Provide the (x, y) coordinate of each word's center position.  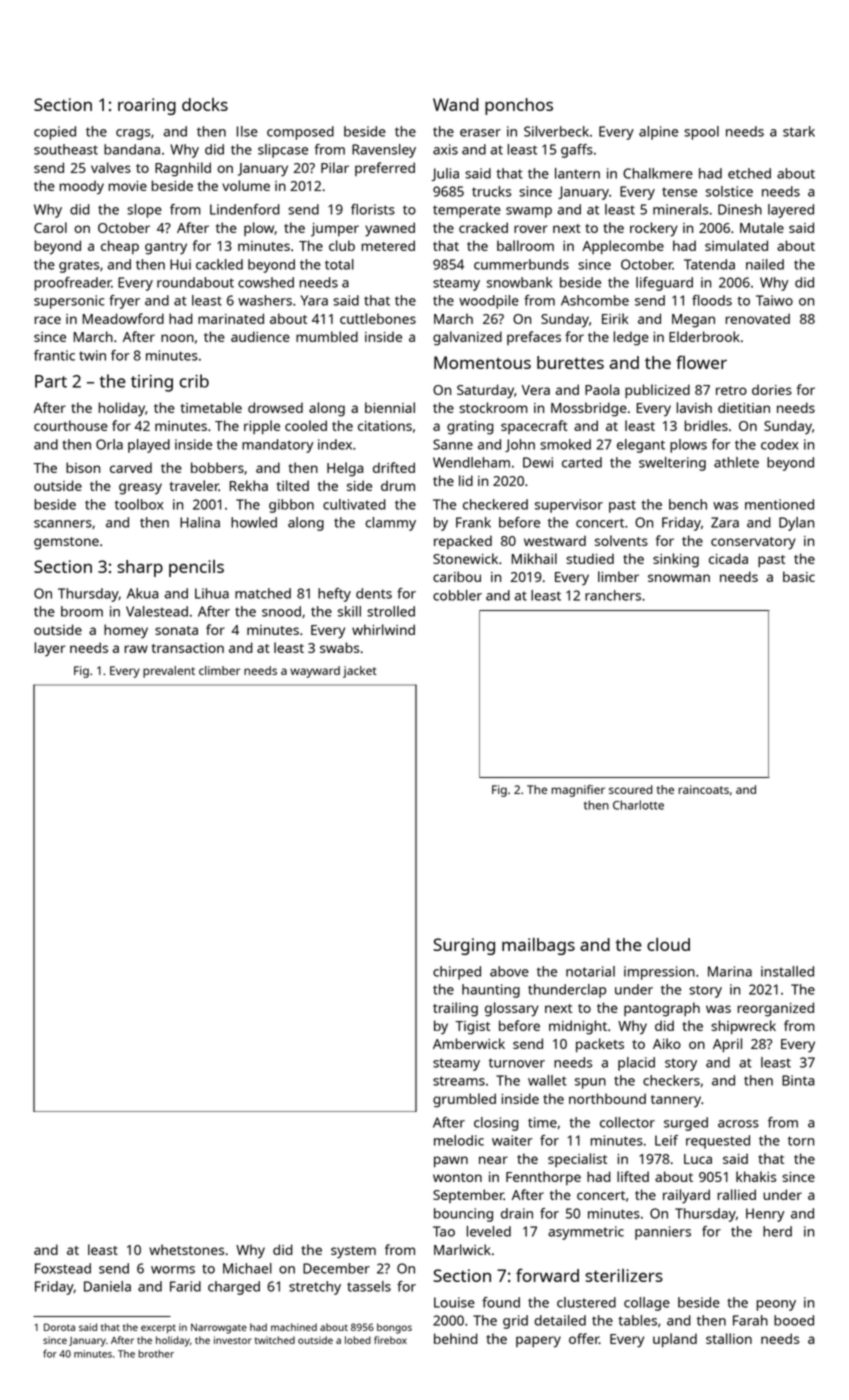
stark (799, 131)
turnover (517, 1063)
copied (55, 133)
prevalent (169, 672)
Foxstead (63, 1268)
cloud (668, 944)
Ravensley (384, 151)
